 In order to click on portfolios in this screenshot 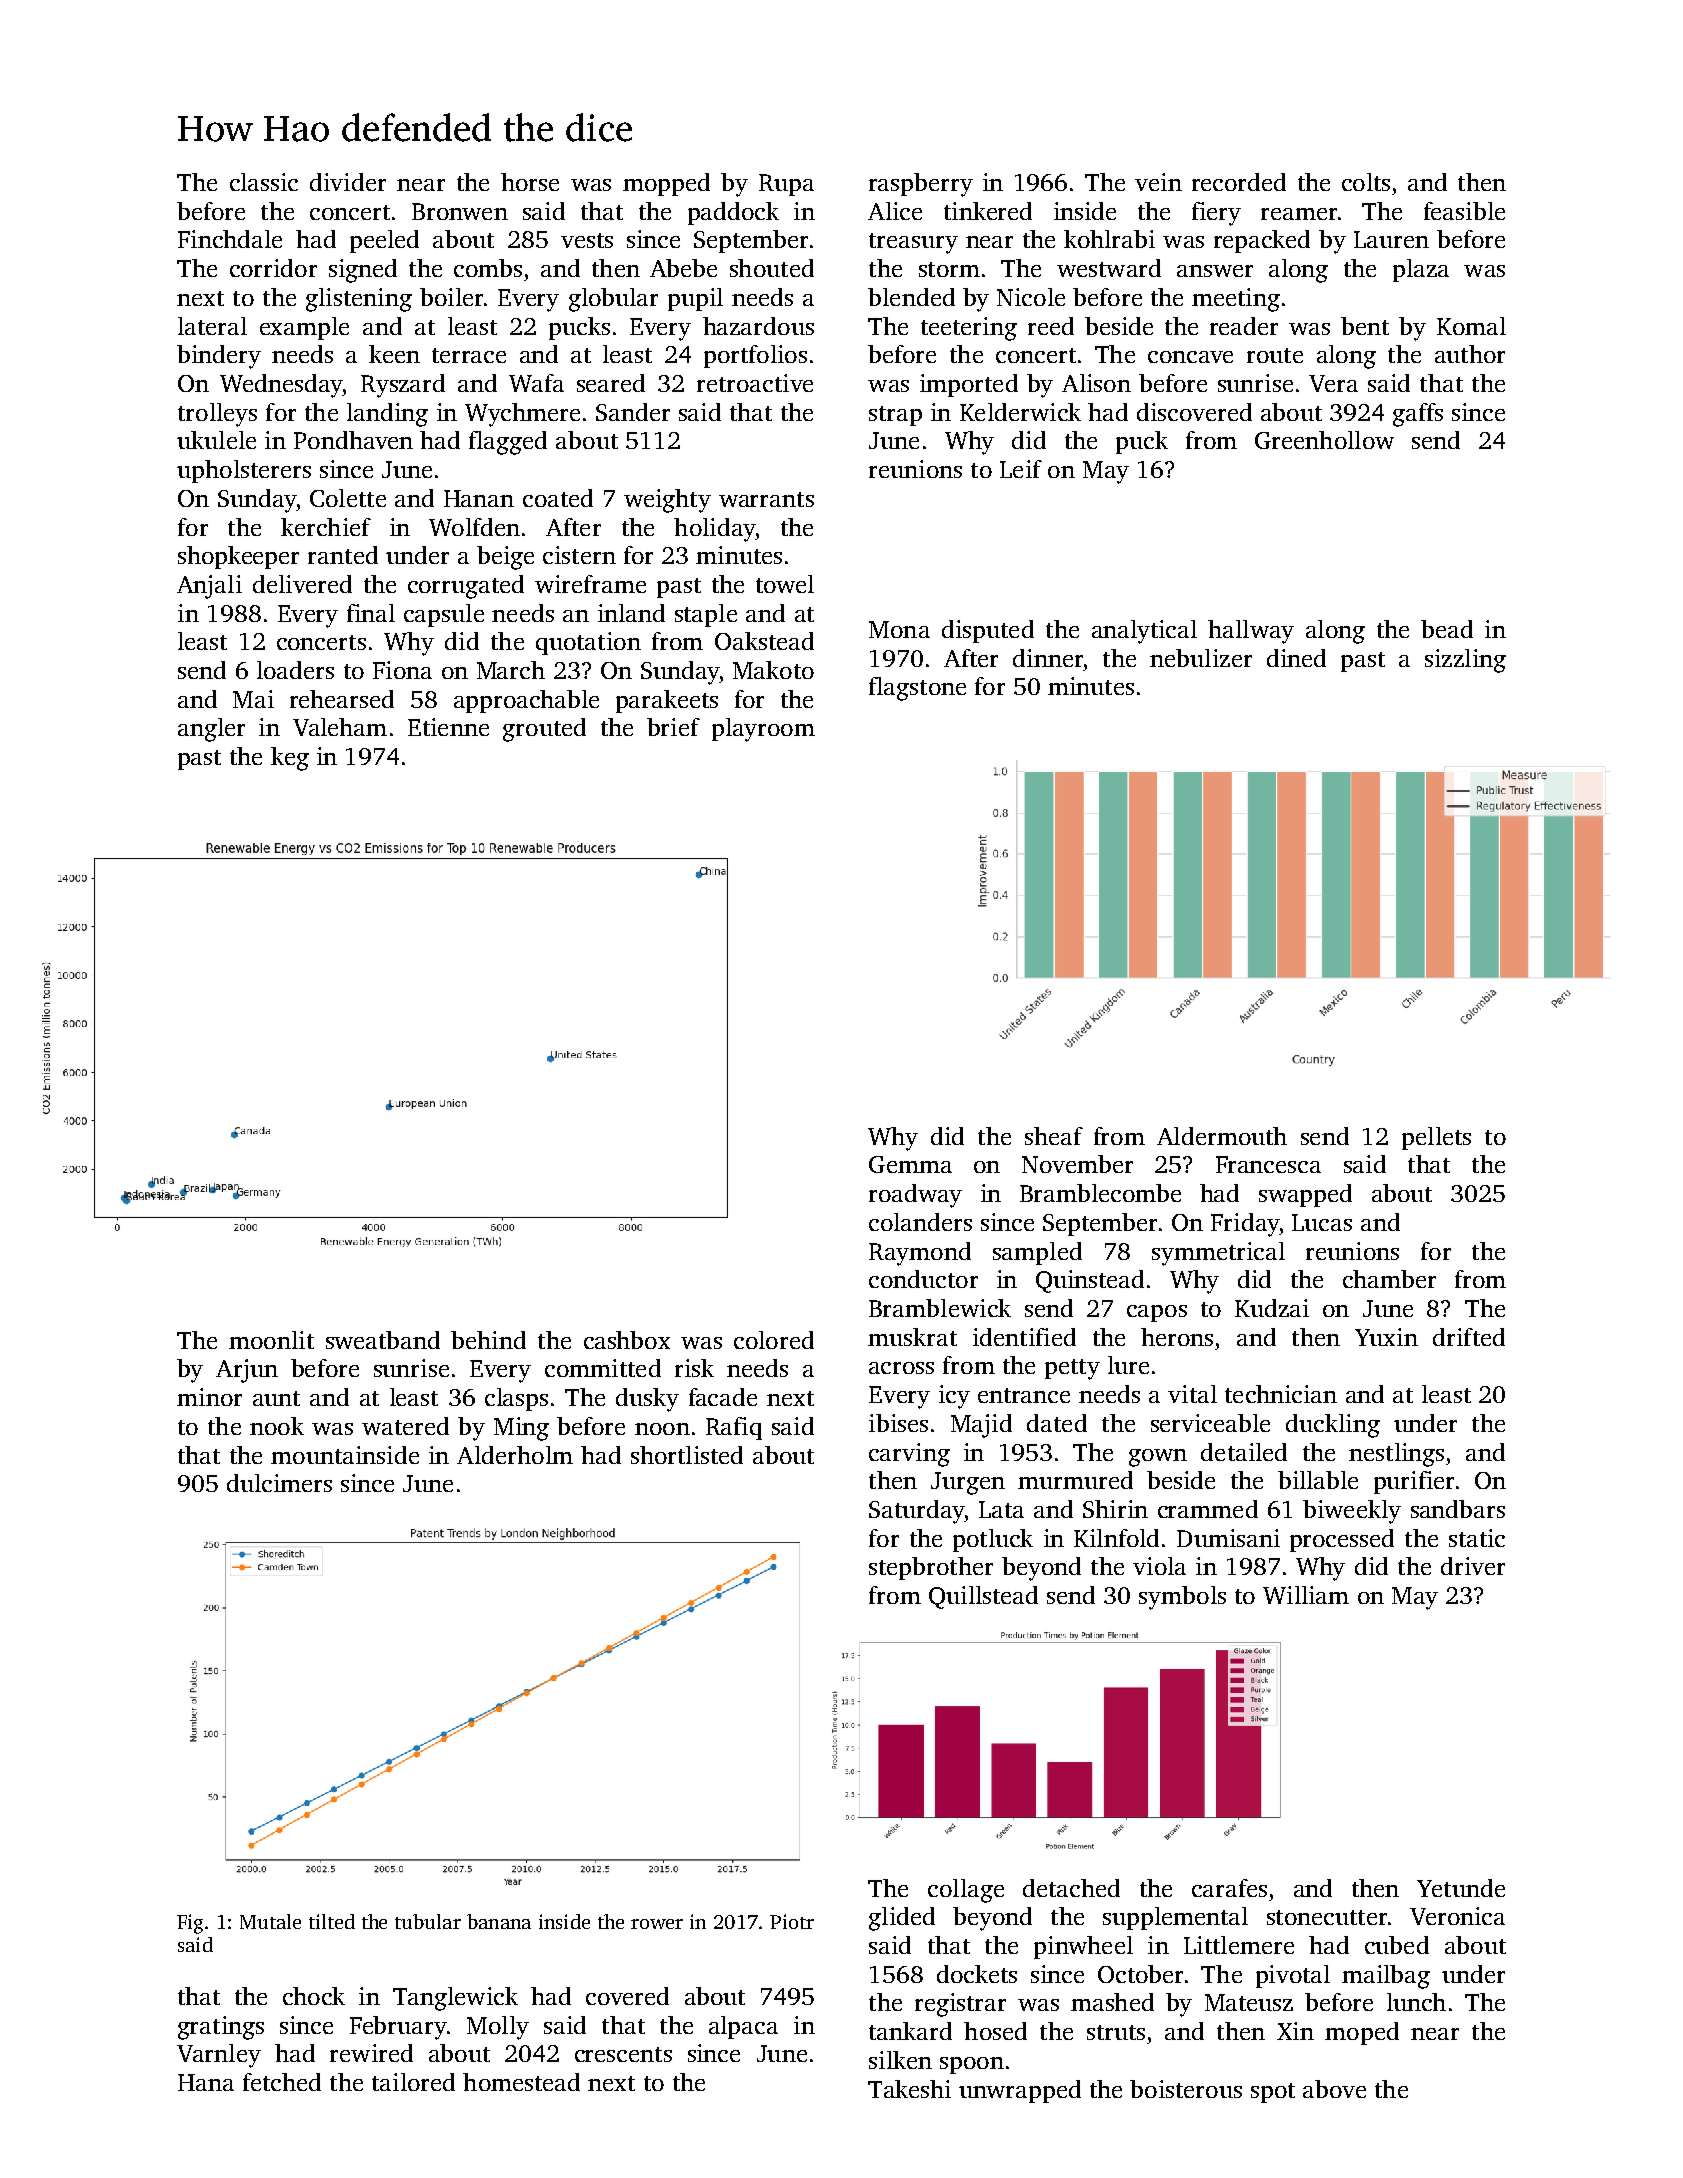, I will do `click(755, 356)`.
